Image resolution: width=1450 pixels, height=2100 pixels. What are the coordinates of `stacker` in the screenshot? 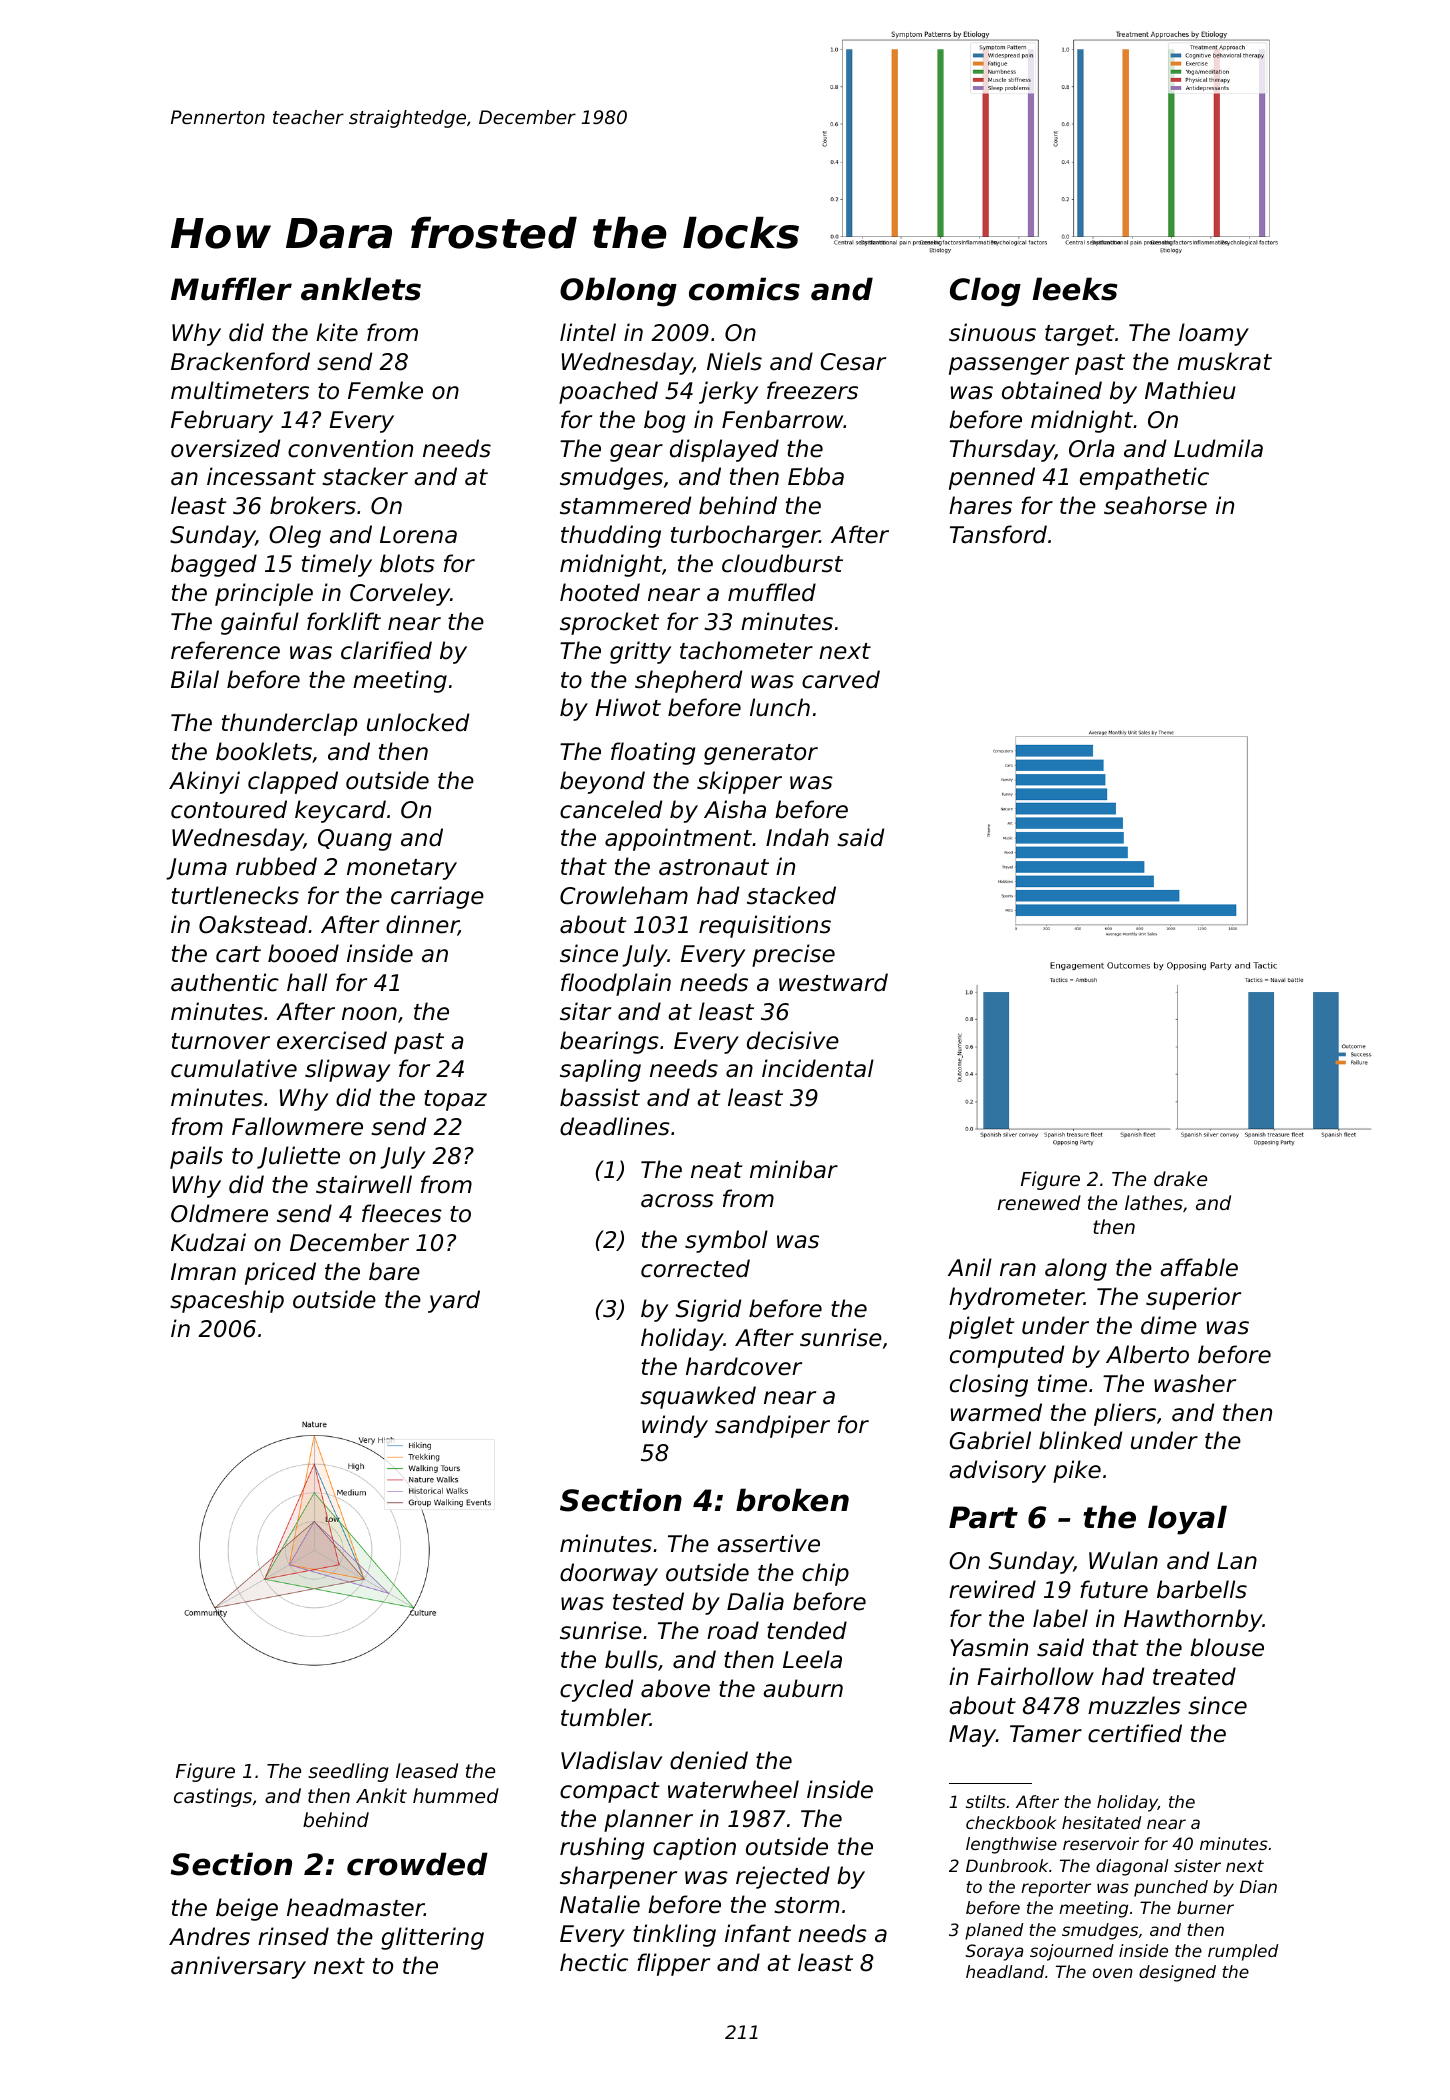 It's located at (365, 476).
